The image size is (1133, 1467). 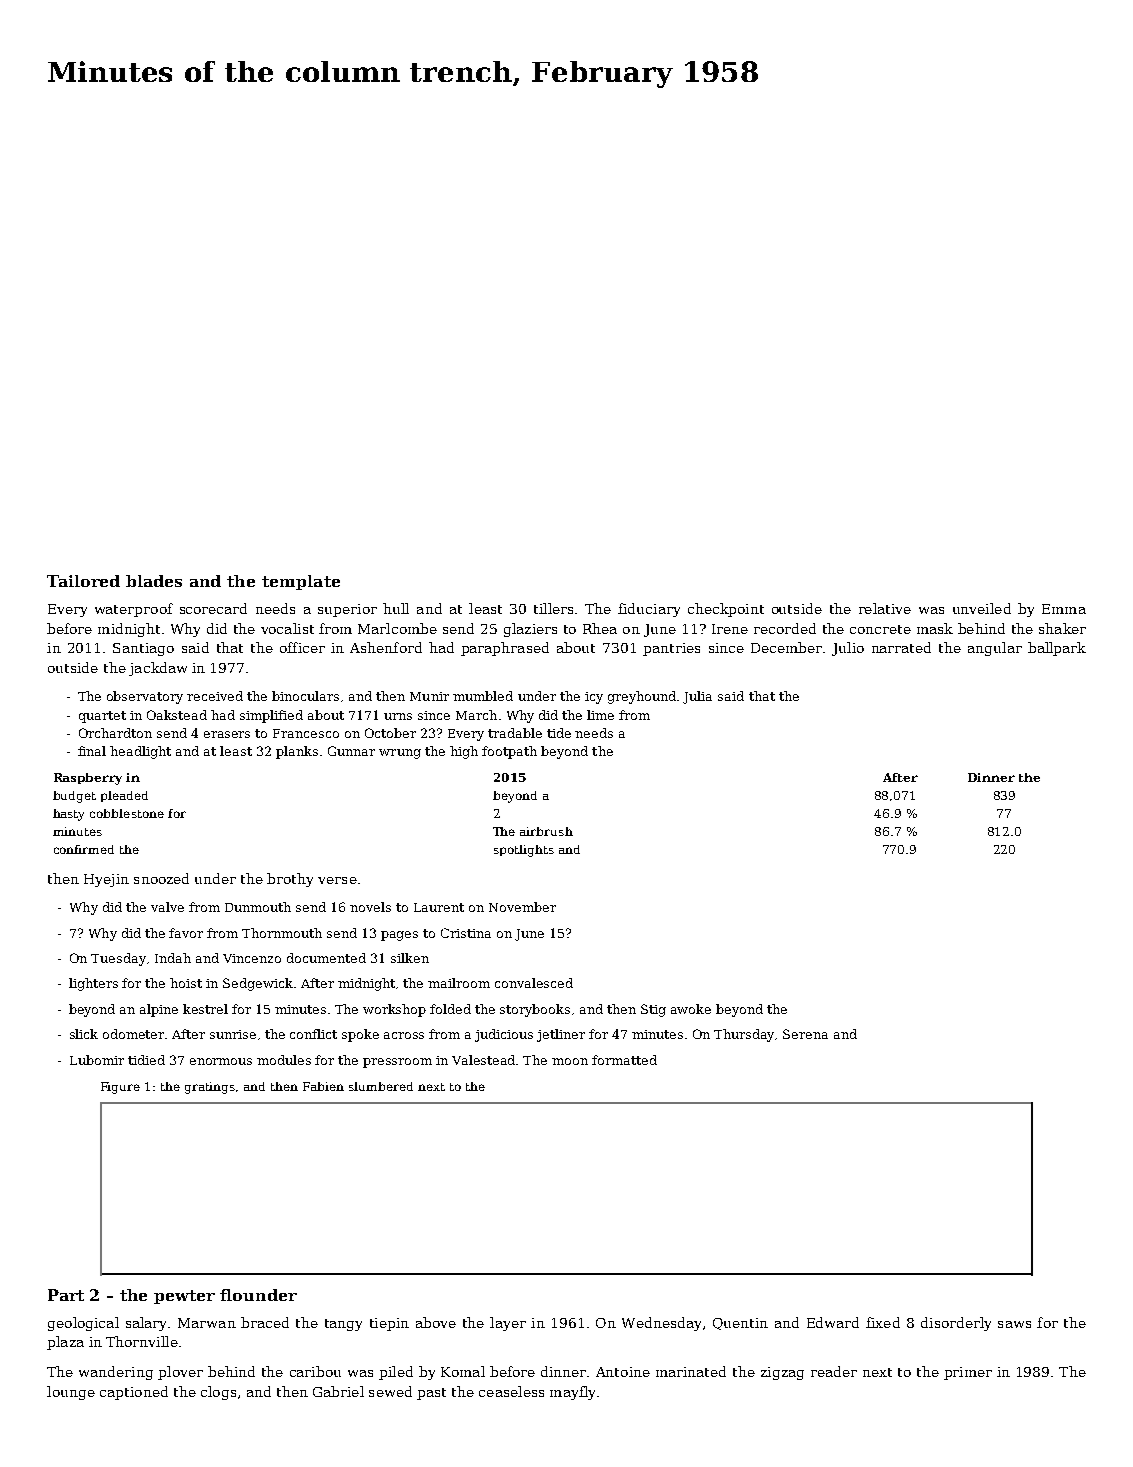 I want to click on clogs, so click(x=218, y=1393).
